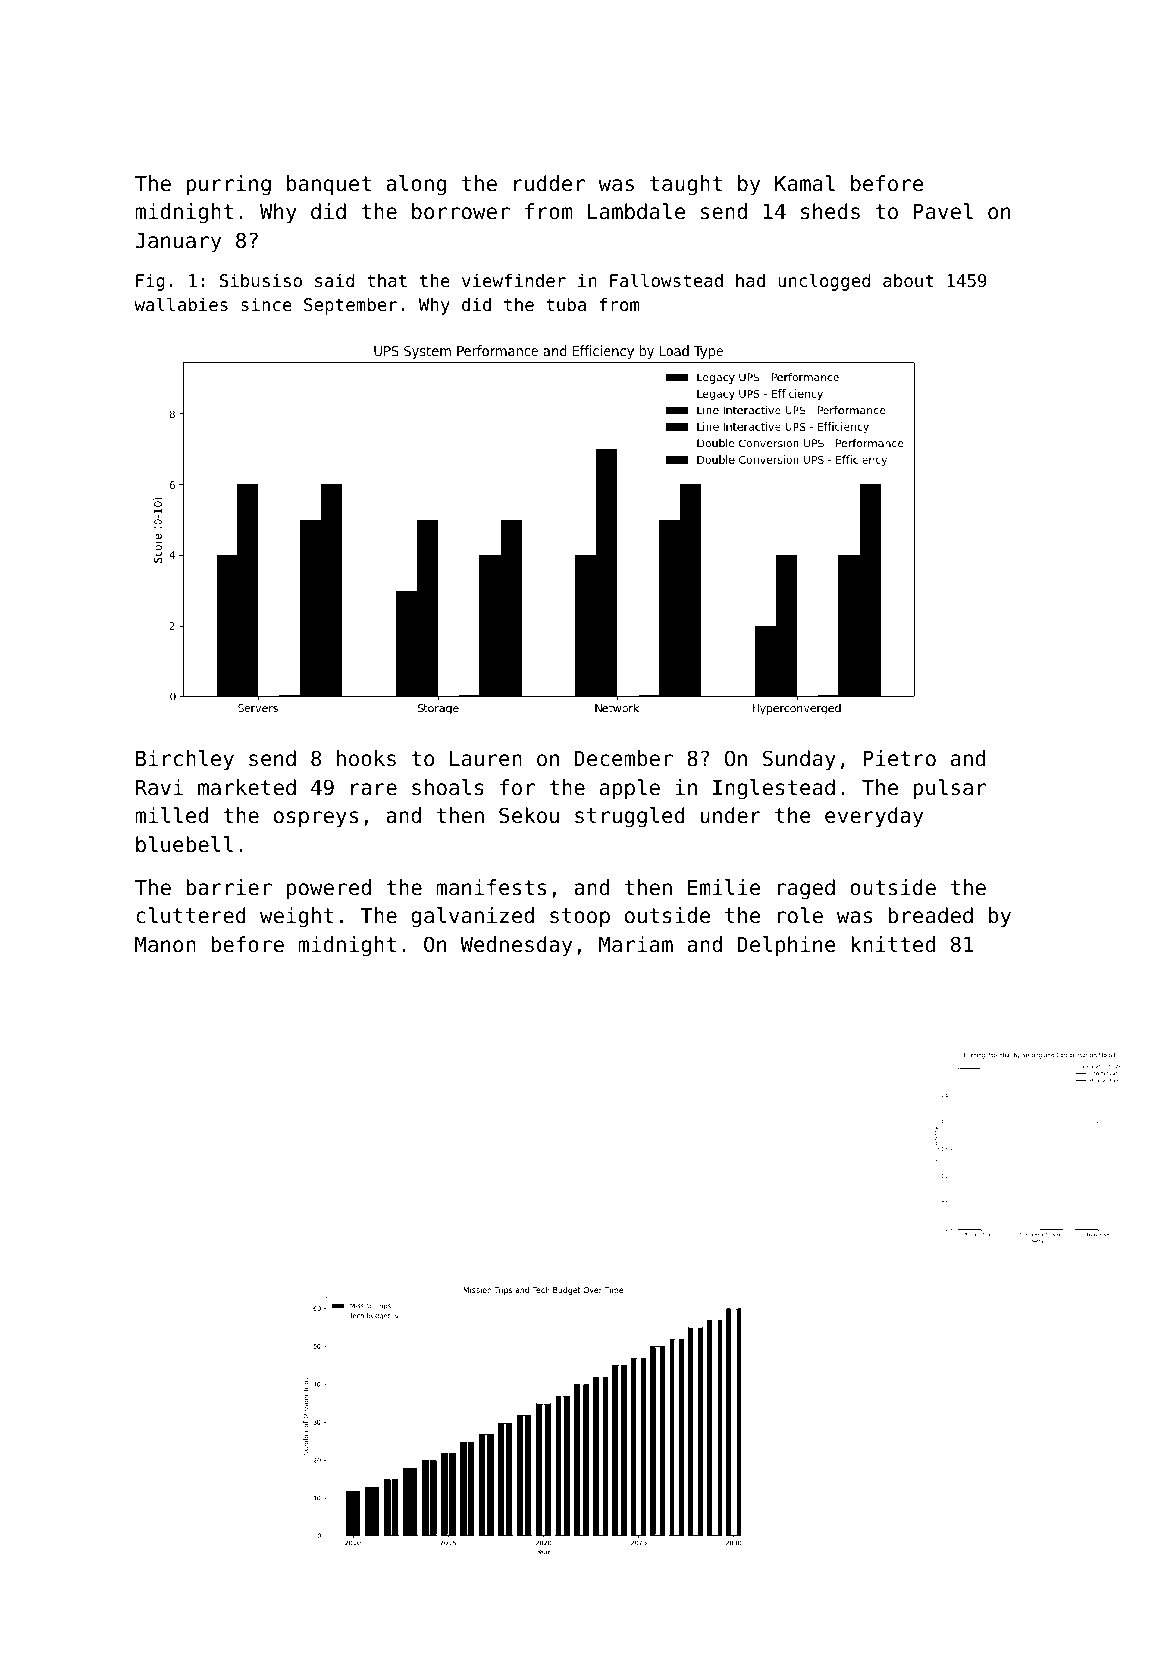 This screenshot has height=1654, width=1165. Describe the element at coordinates (800, 915) in the screenshot. I see `role` at that location.
